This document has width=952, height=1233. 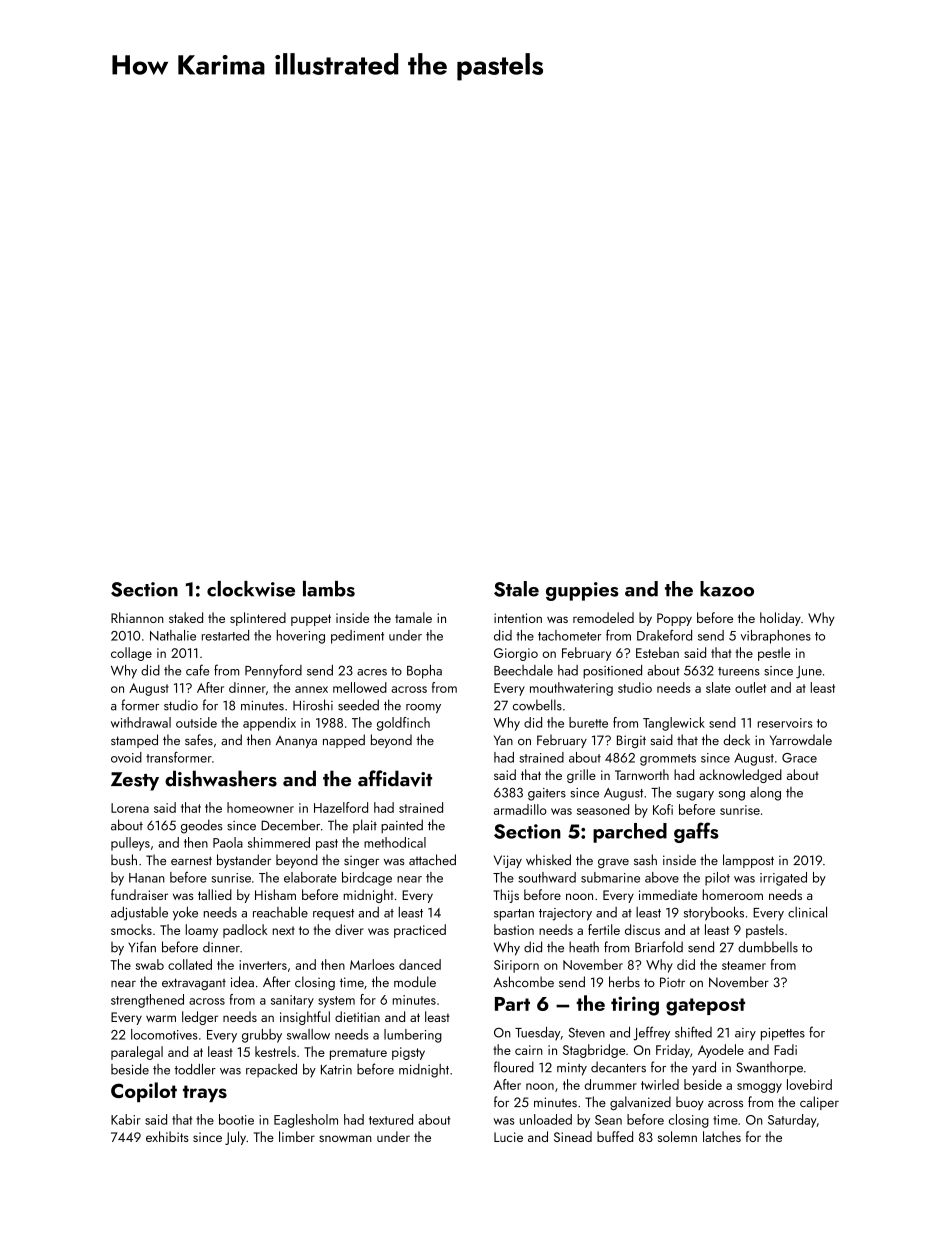 What do you see at coordinates (529, 1050) in the document?
I see `cairn` at bounding box center [529, 1050].
